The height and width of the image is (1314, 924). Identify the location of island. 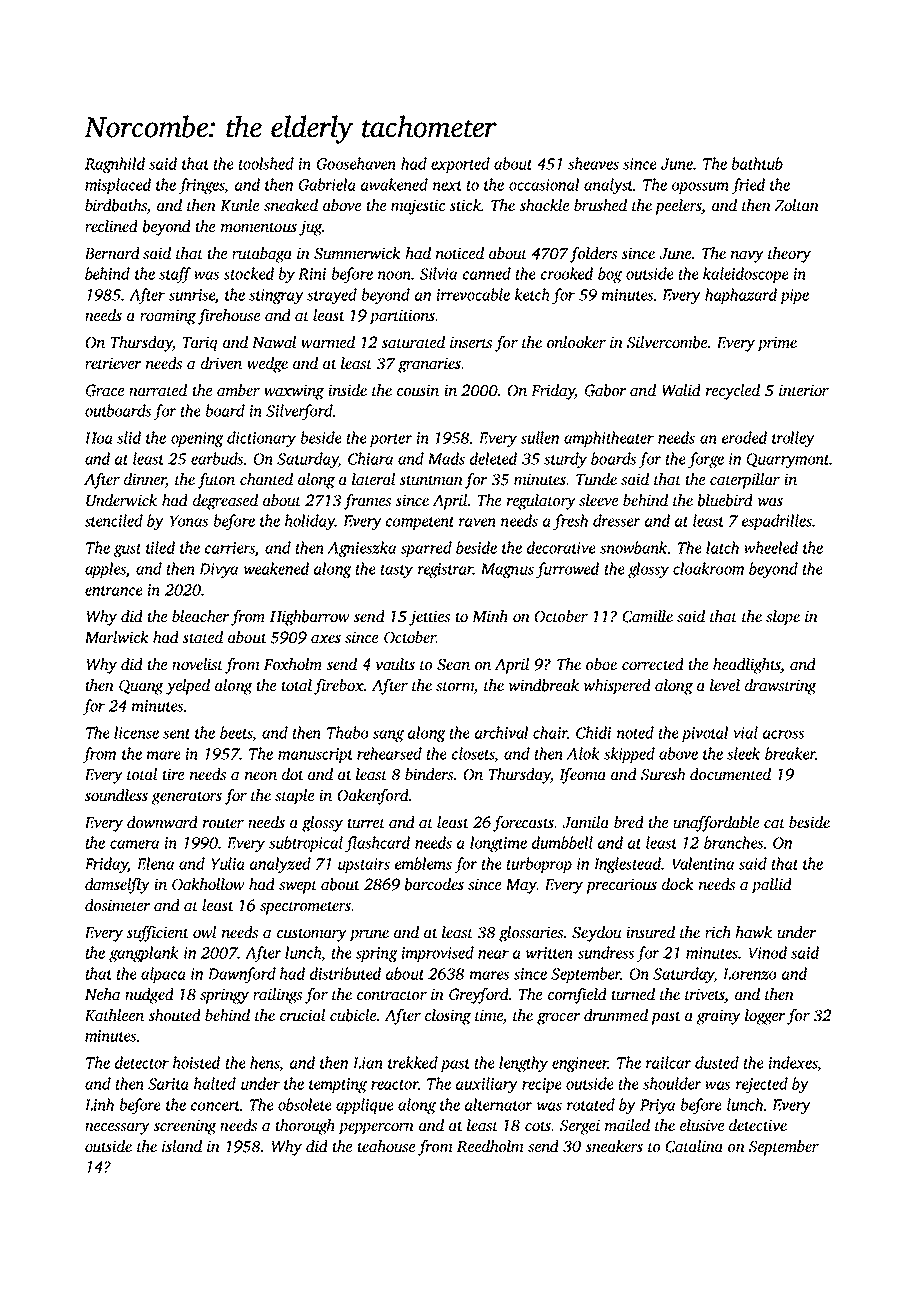
(182, 1146).
